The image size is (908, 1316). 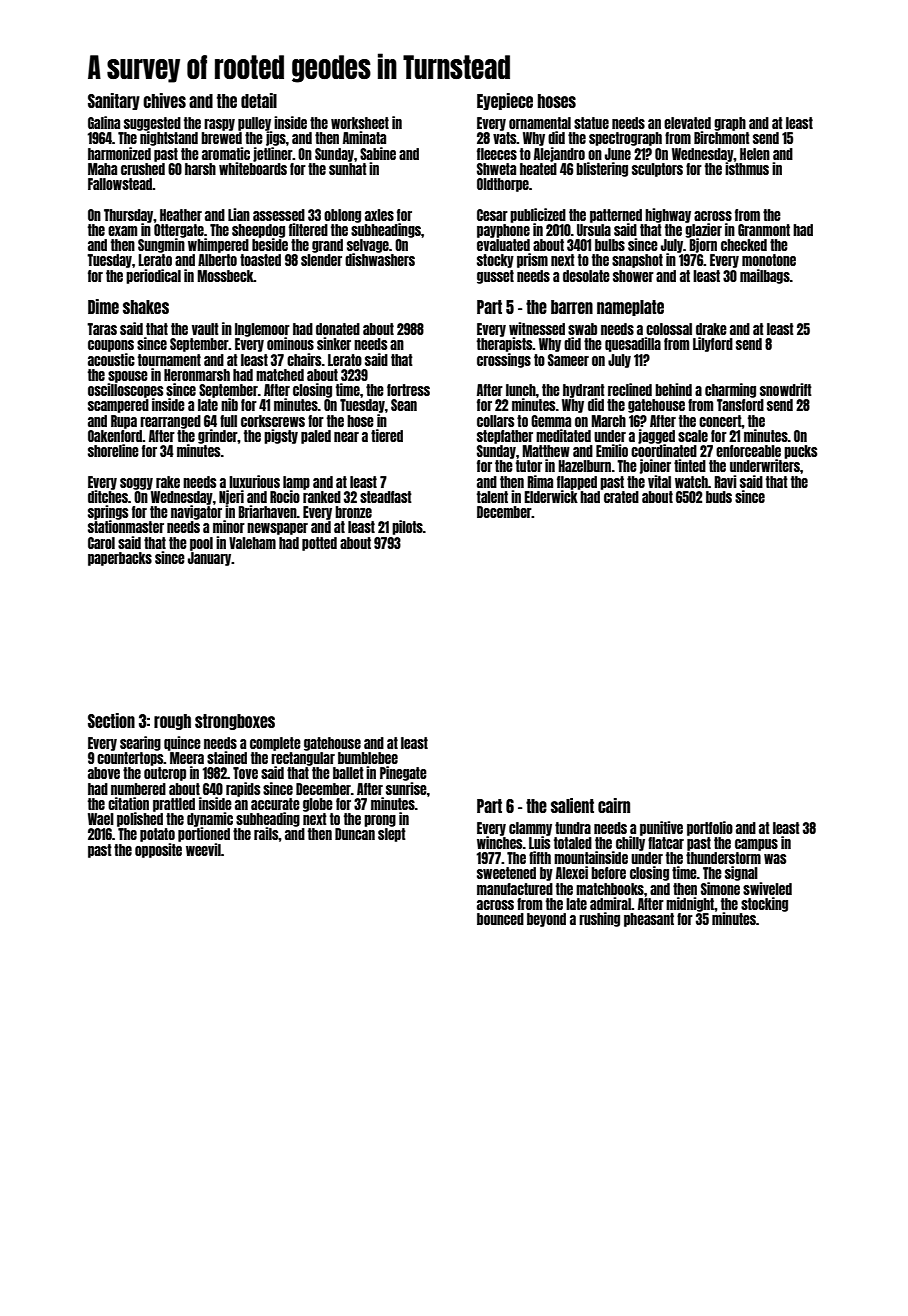 What do you see at coordinates (387, 435) in the page?
I see `tiered` at bounding box center [387, 435].
